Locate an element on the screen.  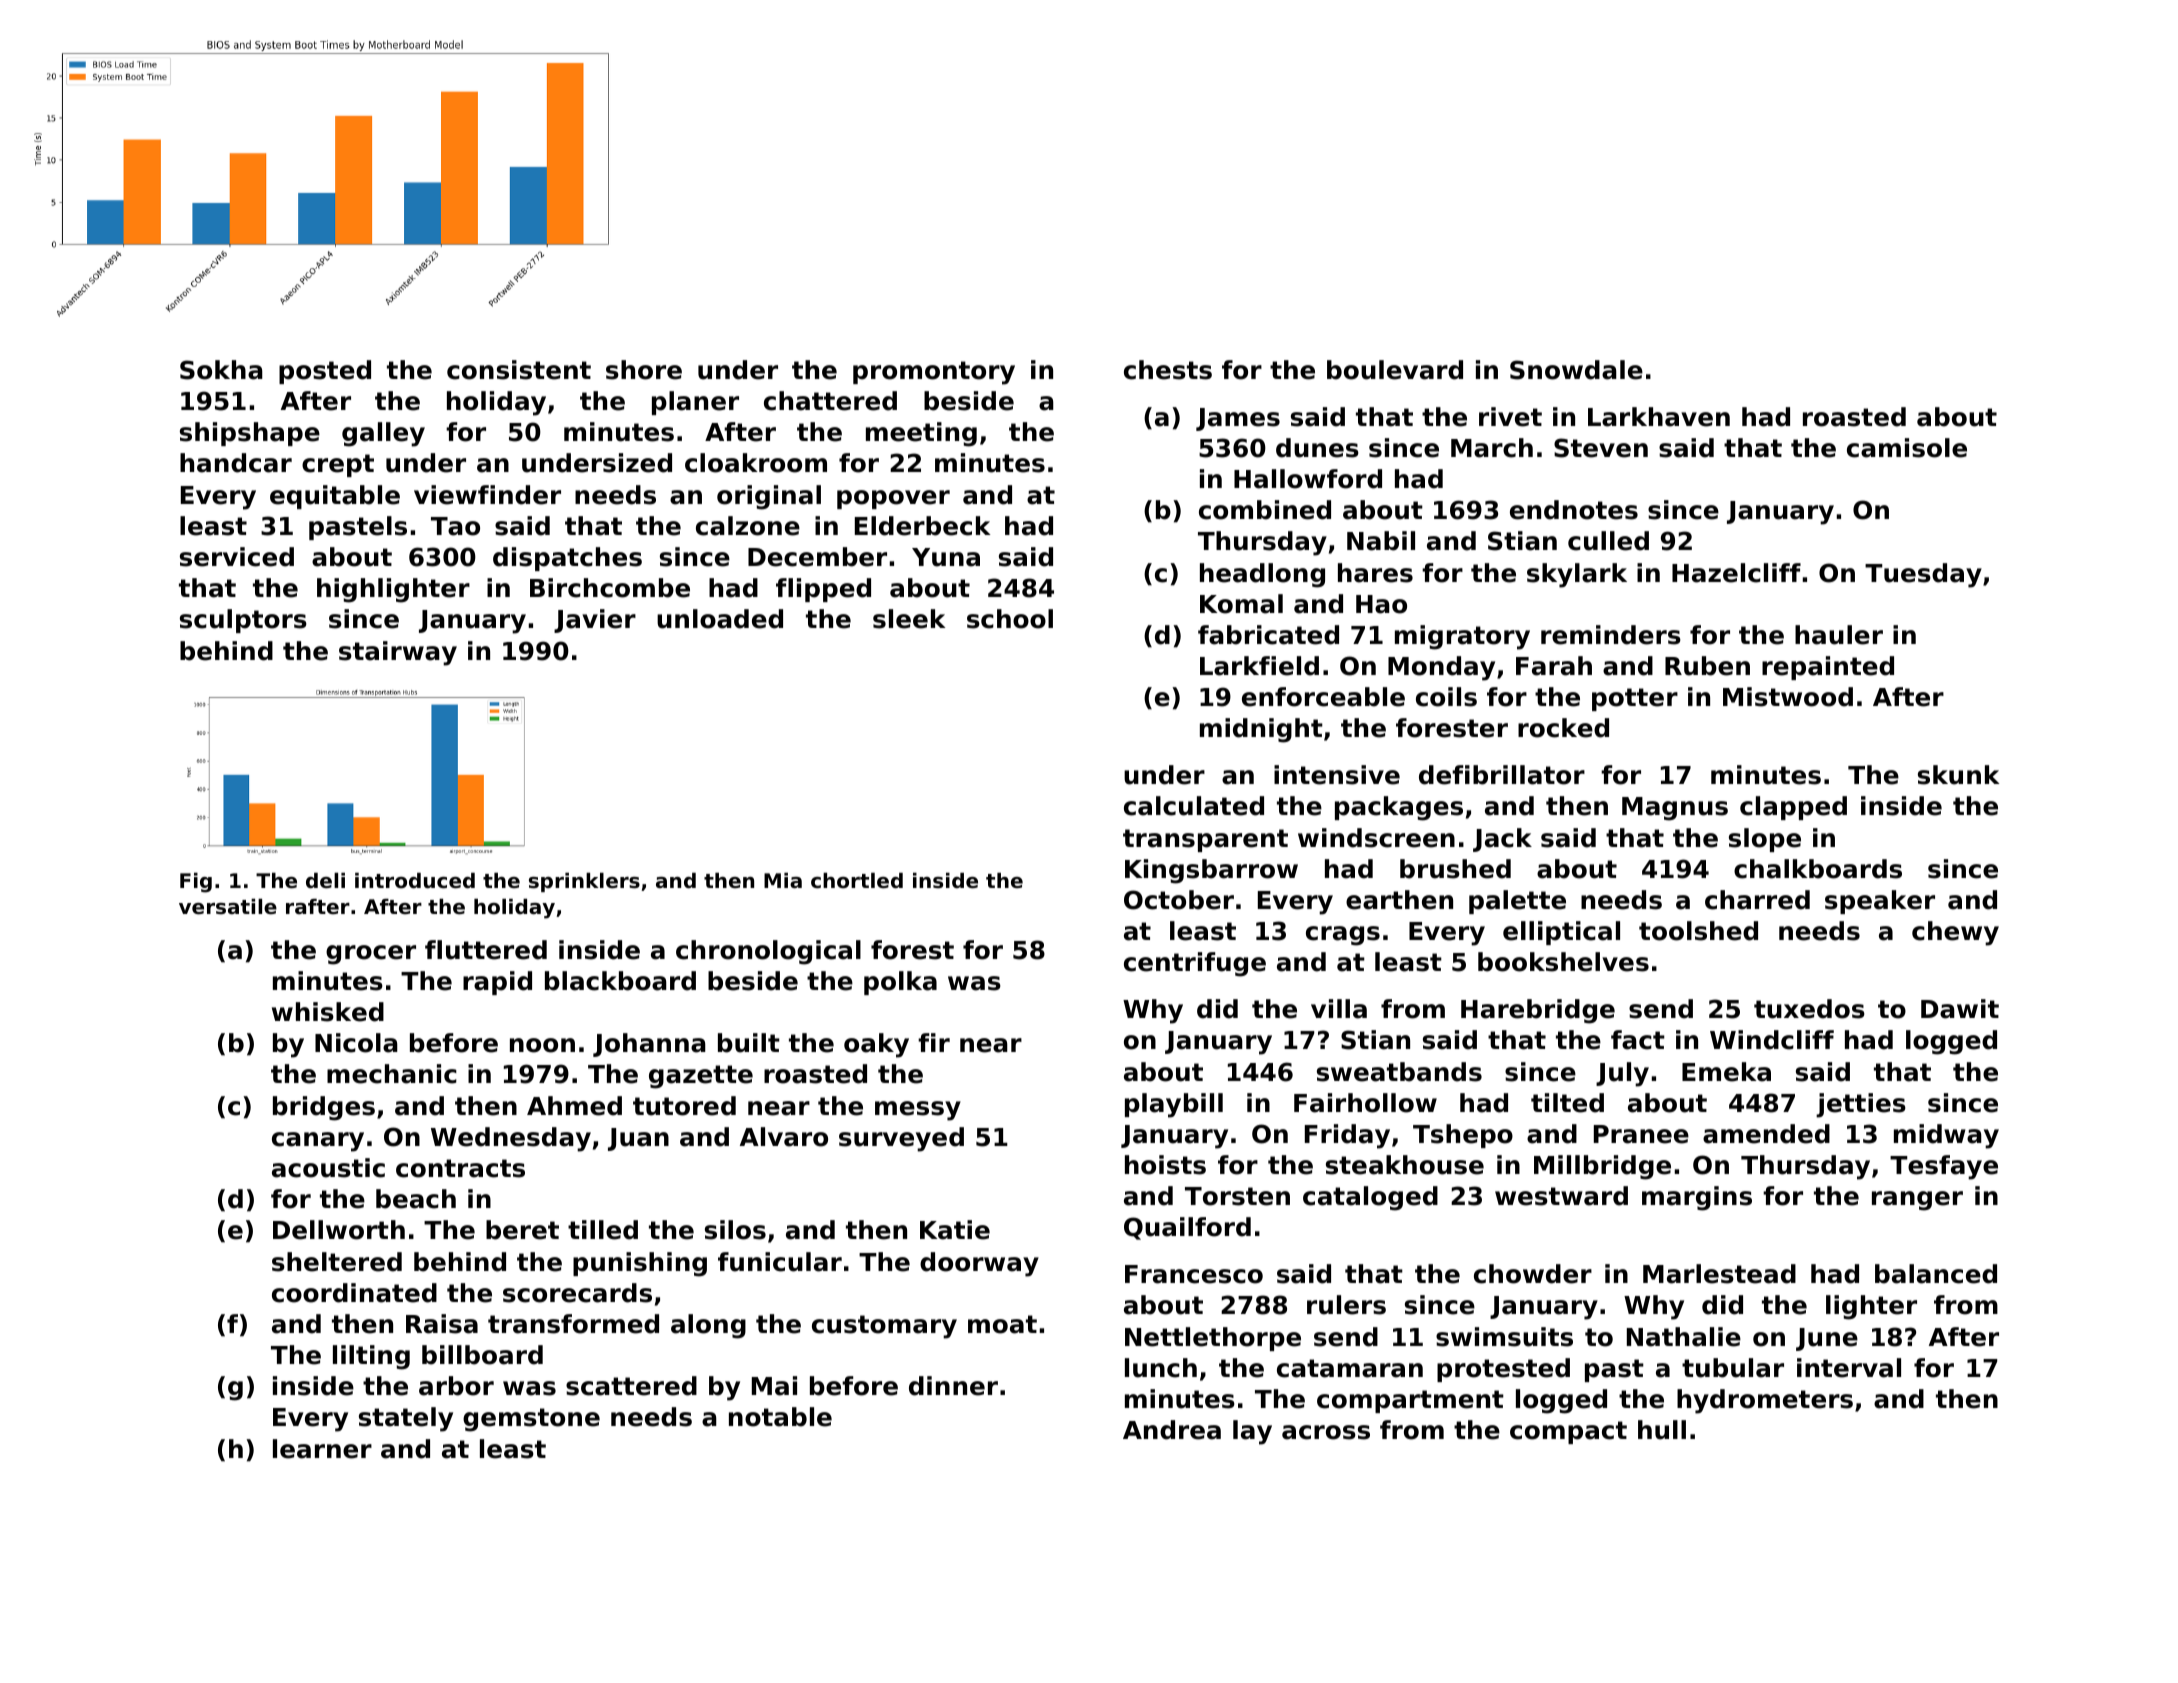
dispatches is located at coordinates (567, 559).
